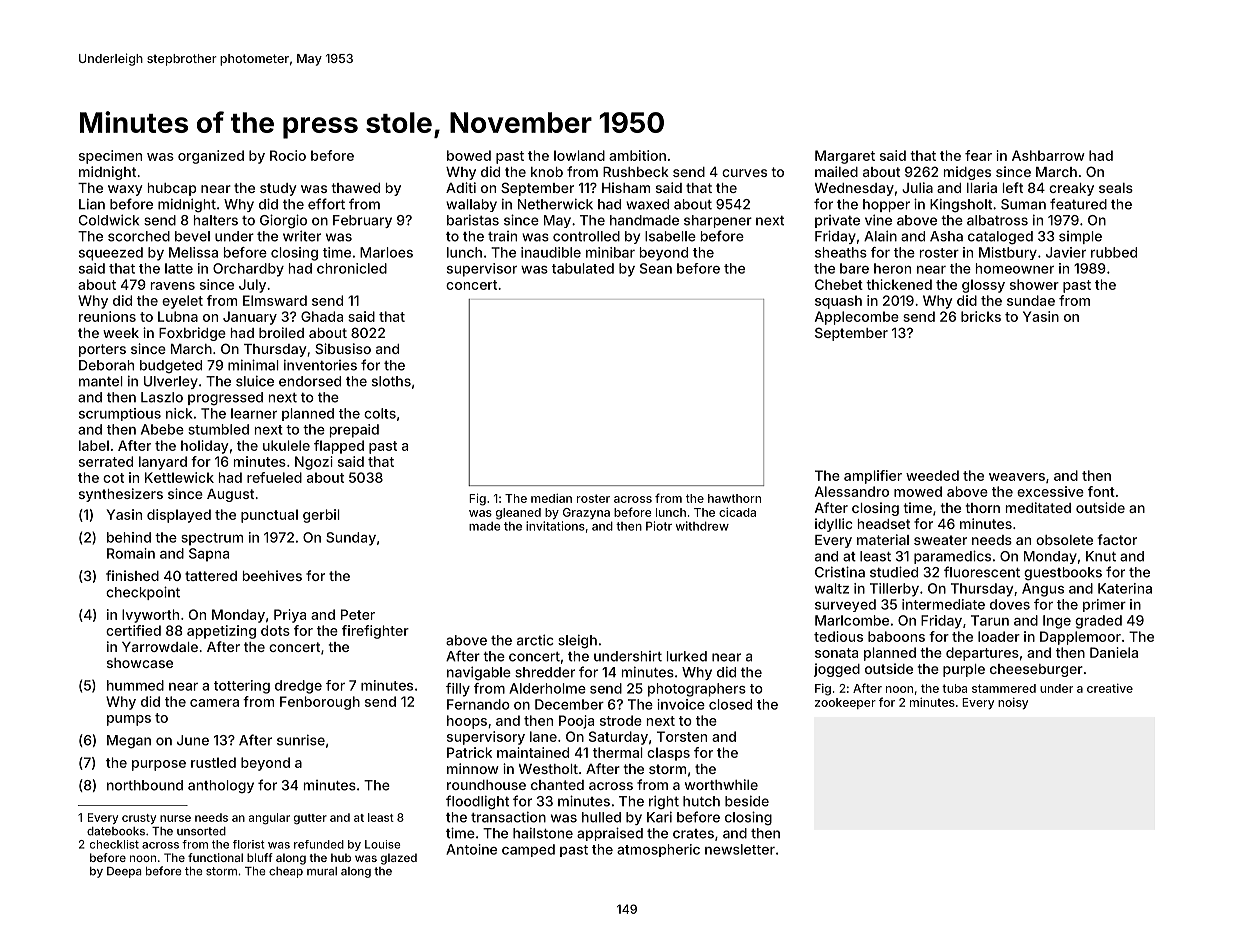  I want to click on reunions, so click(107, 316).
